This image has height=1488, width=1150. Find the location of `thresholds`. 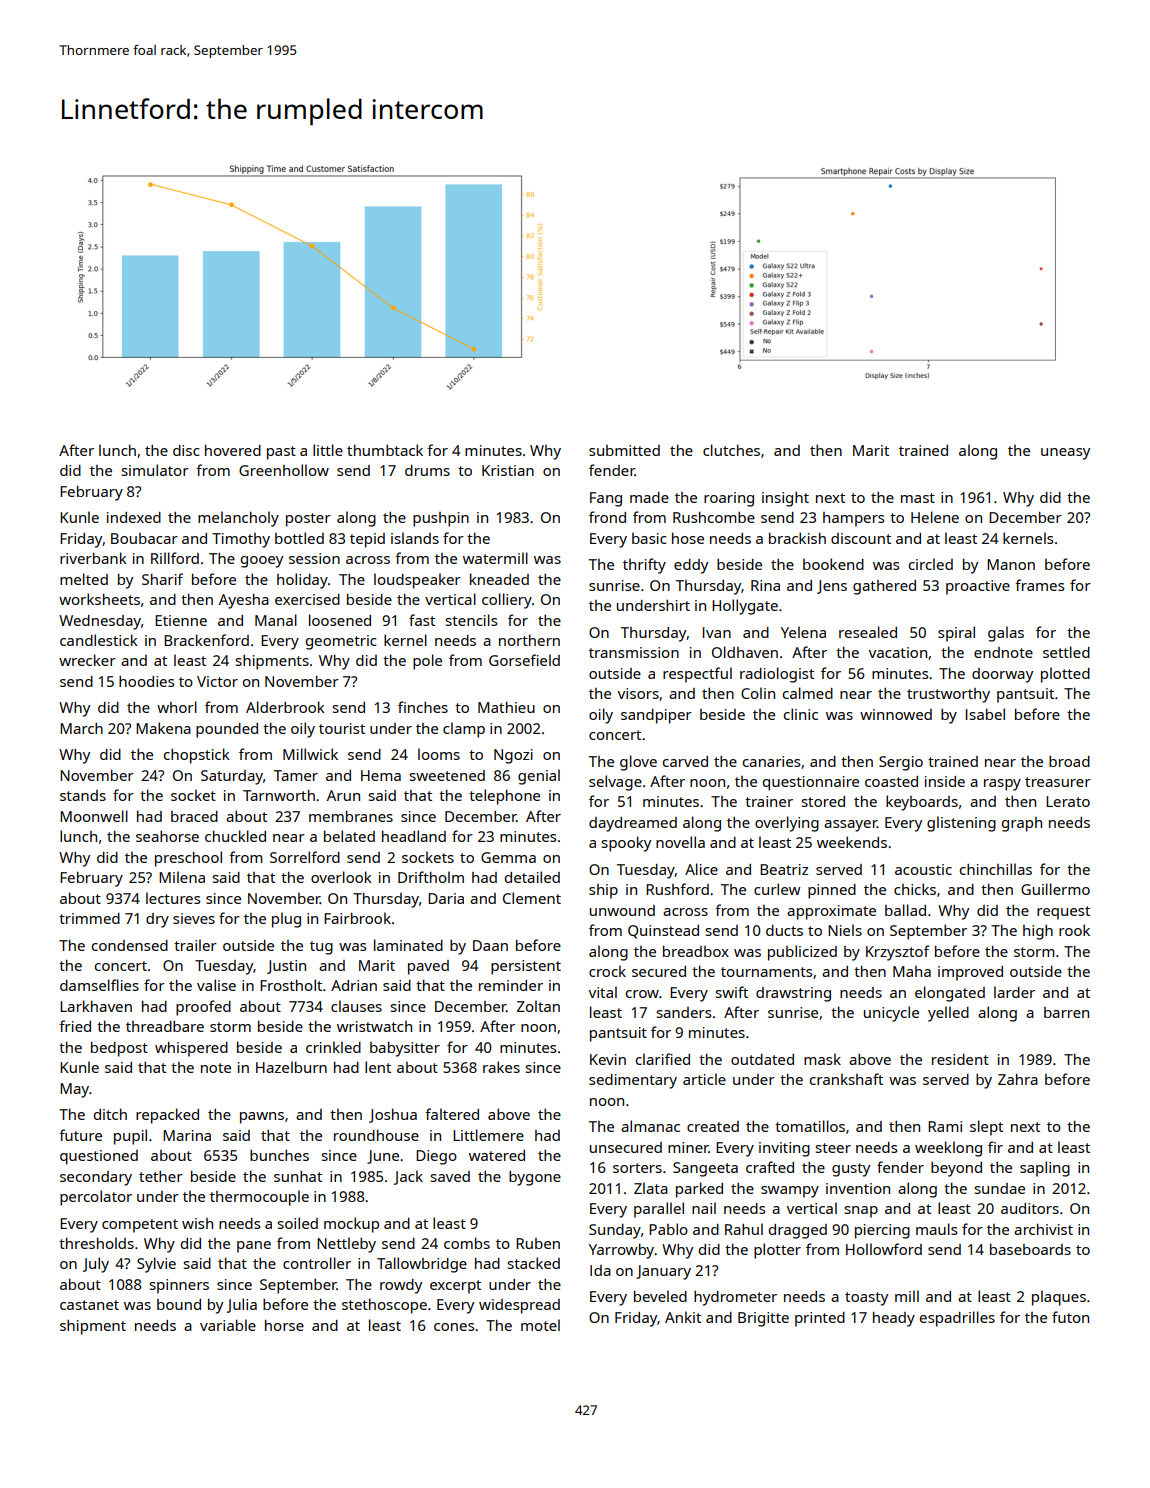

thresholds is located at coordinates (96, 1243).
